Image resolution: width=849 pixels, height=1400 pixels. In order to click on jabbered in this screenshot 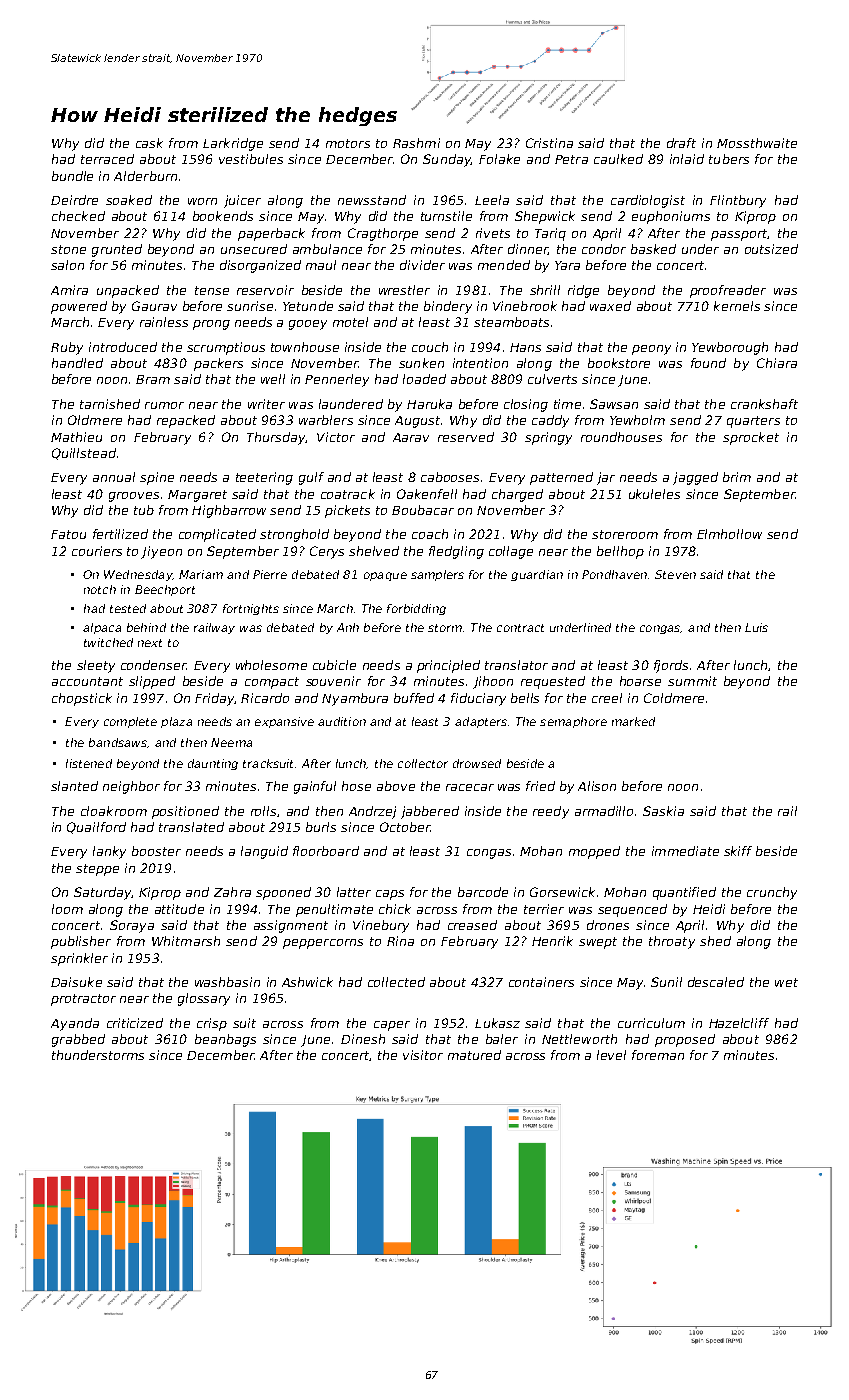, I will do `click(430, 812)`.
